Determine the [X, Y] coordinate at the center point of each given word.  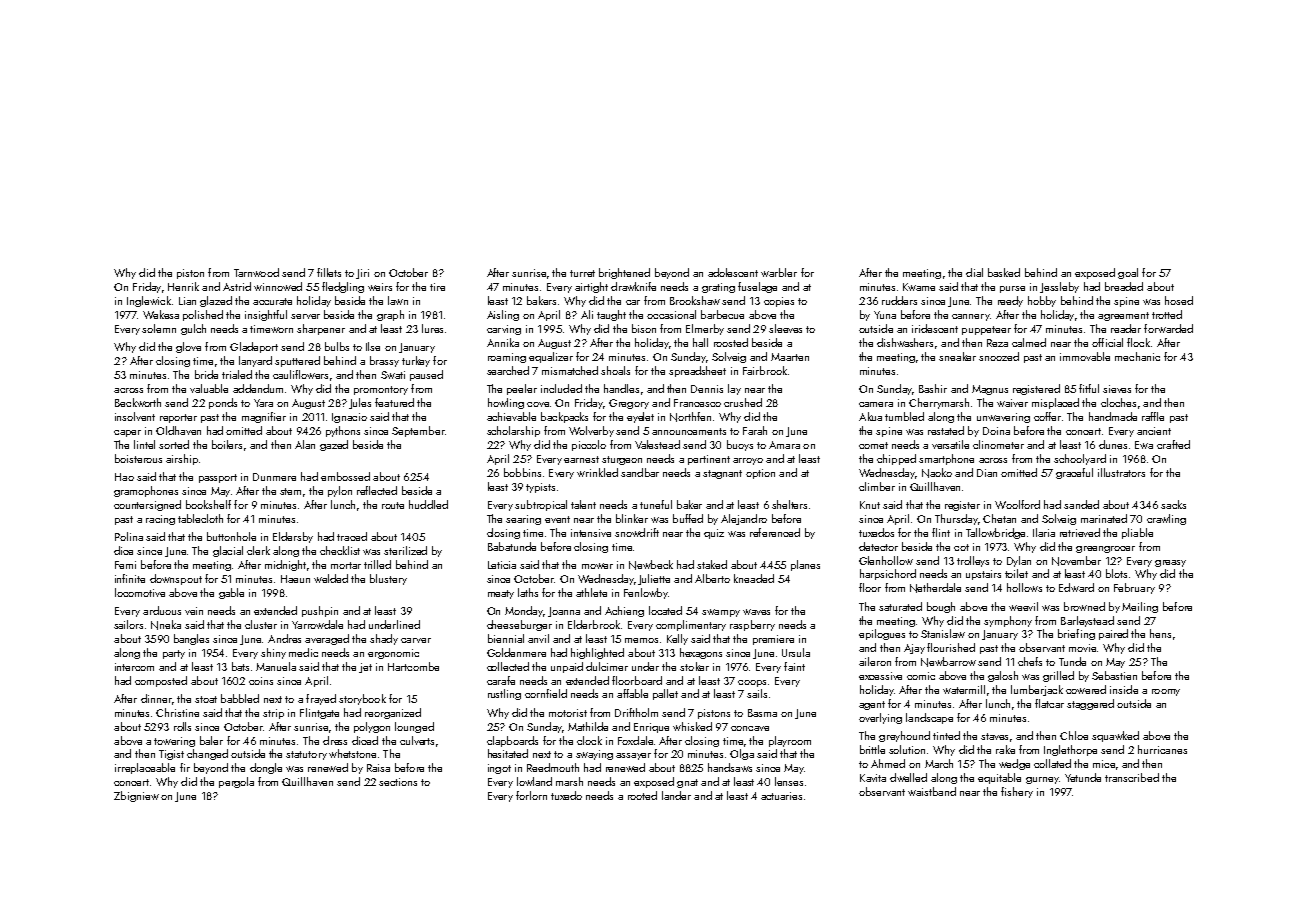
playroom [790, 741]
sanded [1081, 504]
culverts [417, 740]
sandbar [640, 472]
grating [718, 288]
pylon [340, 491]
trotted [1167, 314]
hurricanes [1162, 749]
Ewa [1144, 445]
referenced [775, 532]
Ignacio [349, 418]
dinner [156, 698]
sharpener [321, 329]
